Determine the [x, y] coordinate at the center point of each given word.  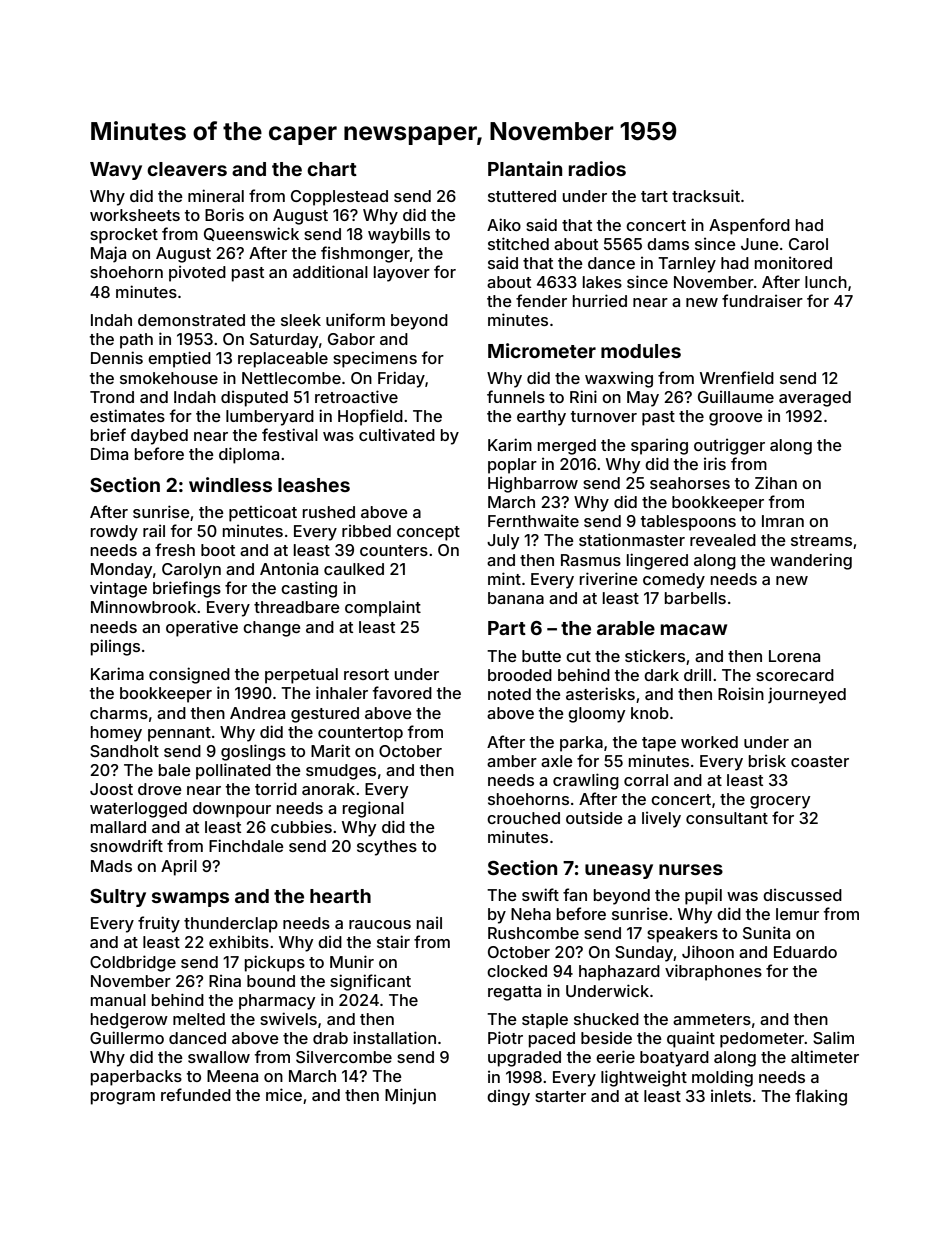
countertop [360, 734]
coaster [820, 761]
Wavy [116, 171]
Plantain [525, 168]
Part [507, 628]
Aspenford [749, 226]
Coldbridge [133, 963]
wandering [811, 561]
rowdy [114, 533]
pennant [179, 734]
